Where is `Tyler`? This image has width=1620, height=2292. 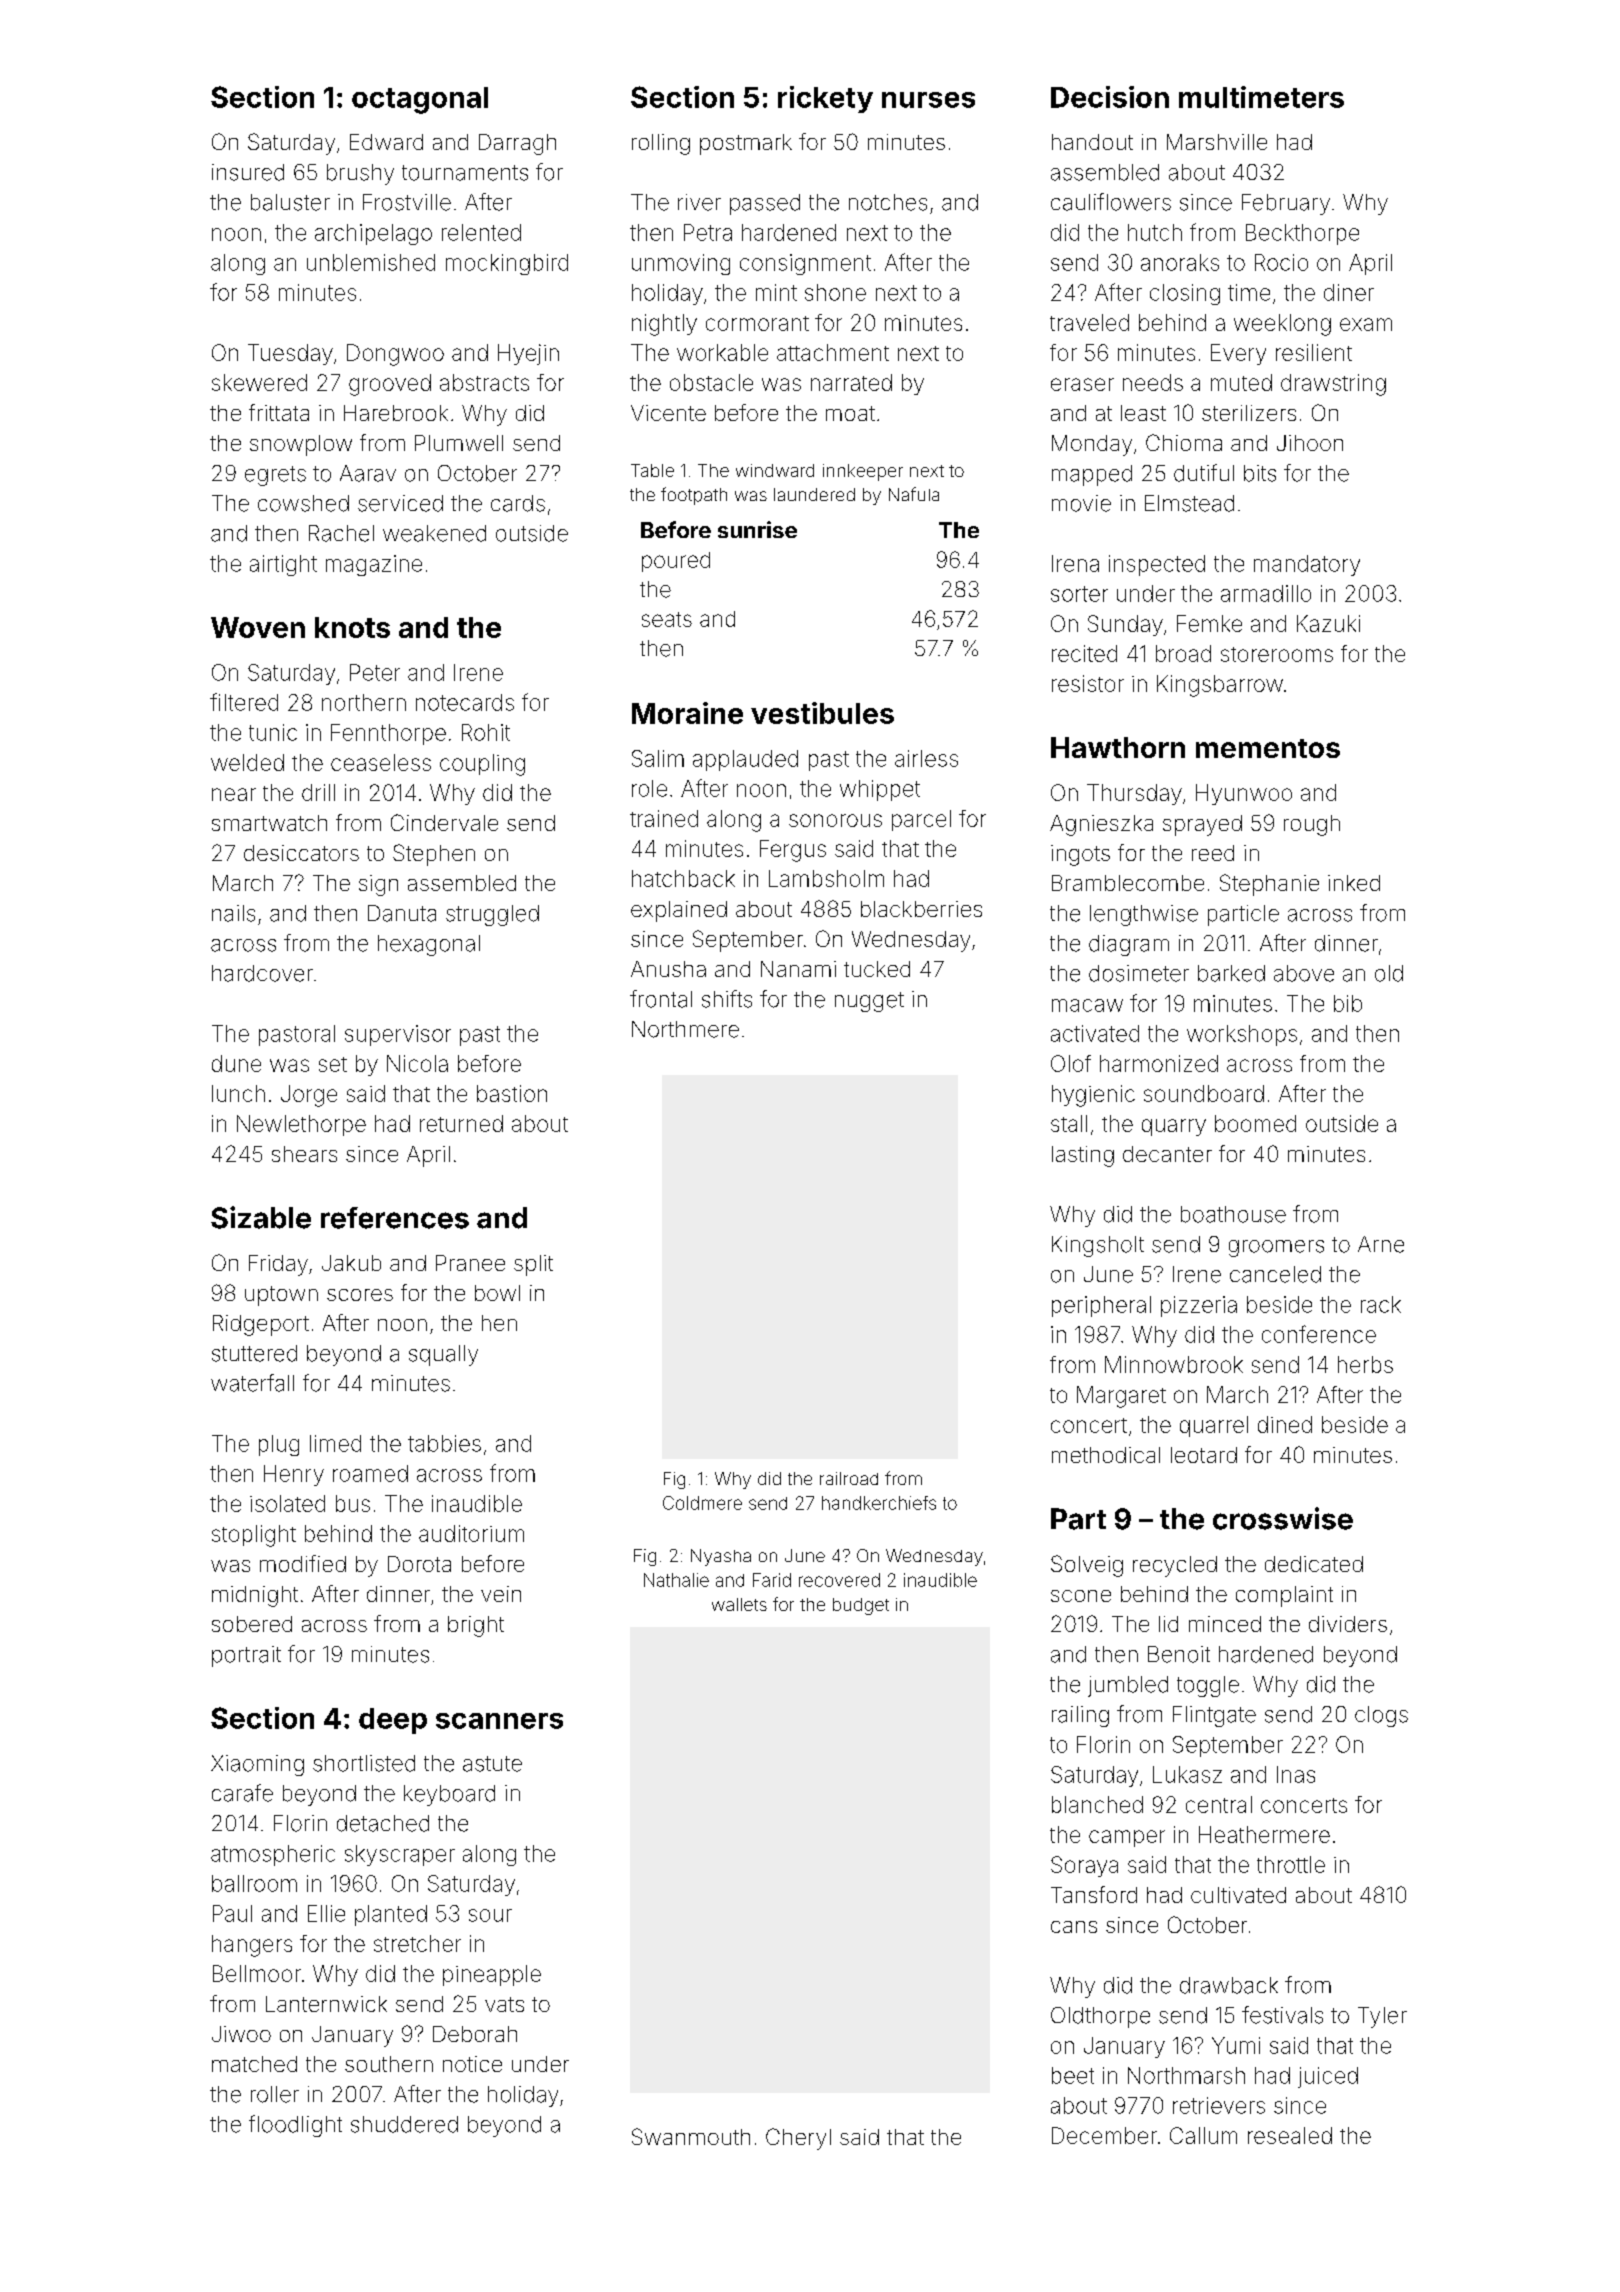 Tyler is located at coordinates (1382, 2017).
